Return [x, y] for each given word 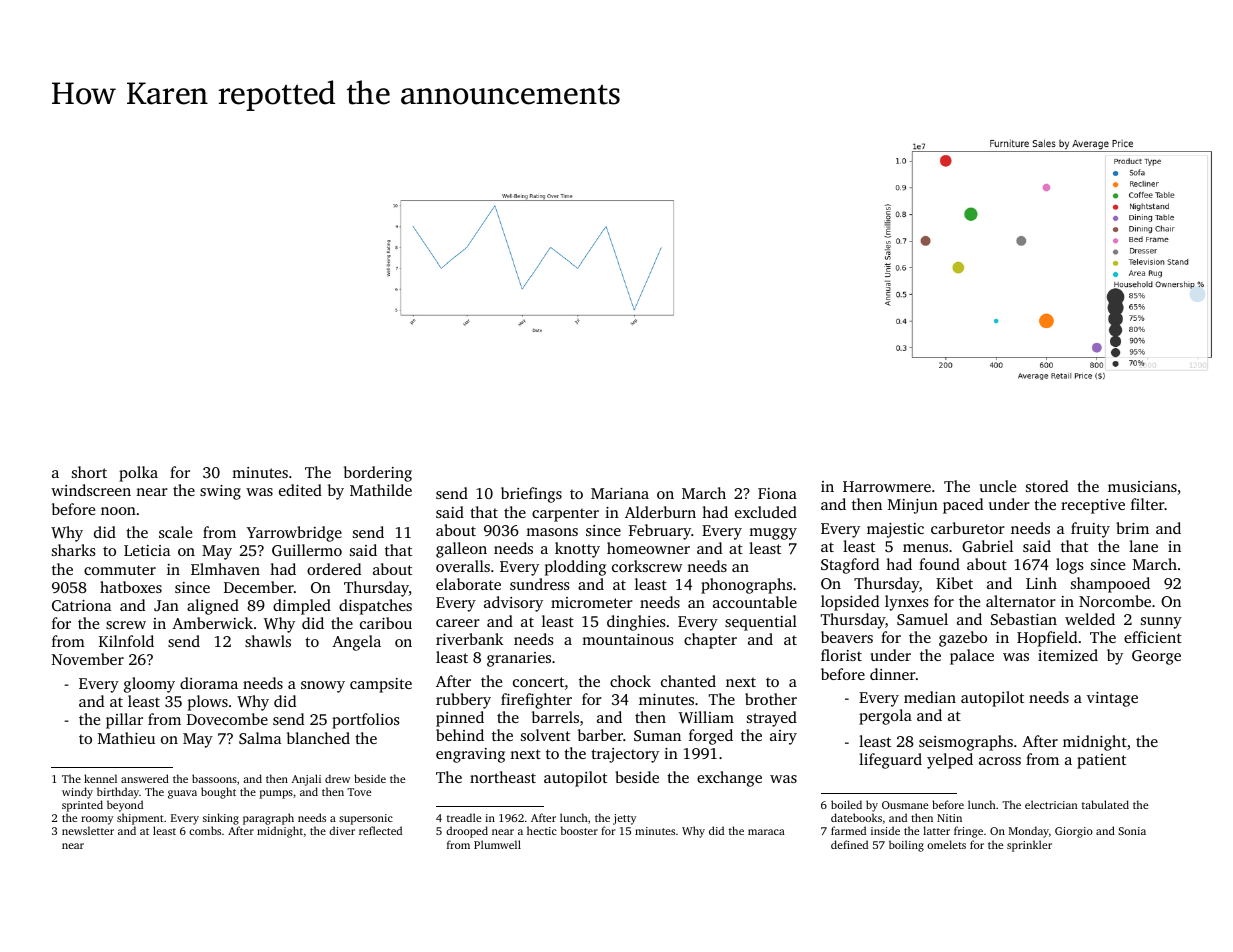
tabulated [1105, 804]
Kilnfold [126, 641]
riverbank [469, 639]
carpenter [565, 515]
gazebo [963, 639]
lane [1143, 546]
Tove [359, 792]
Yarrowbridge [294, 534]
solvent [545, 735]
